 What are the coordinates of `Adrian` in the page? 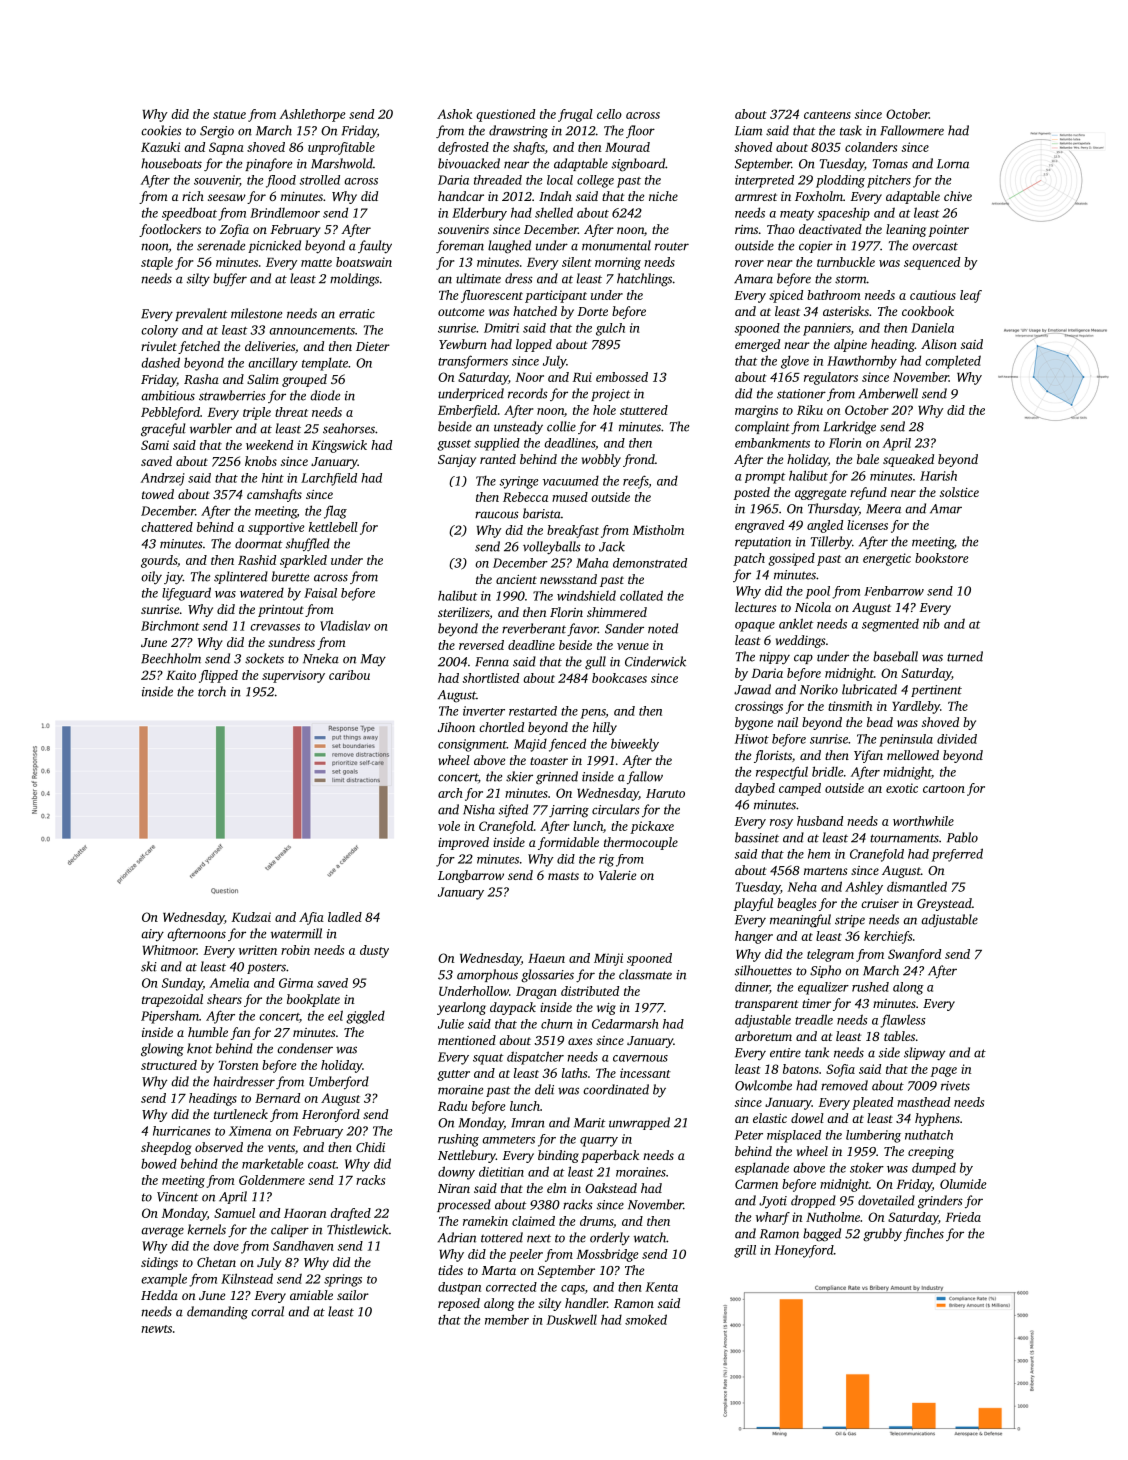 It's located at (457, 1237).
